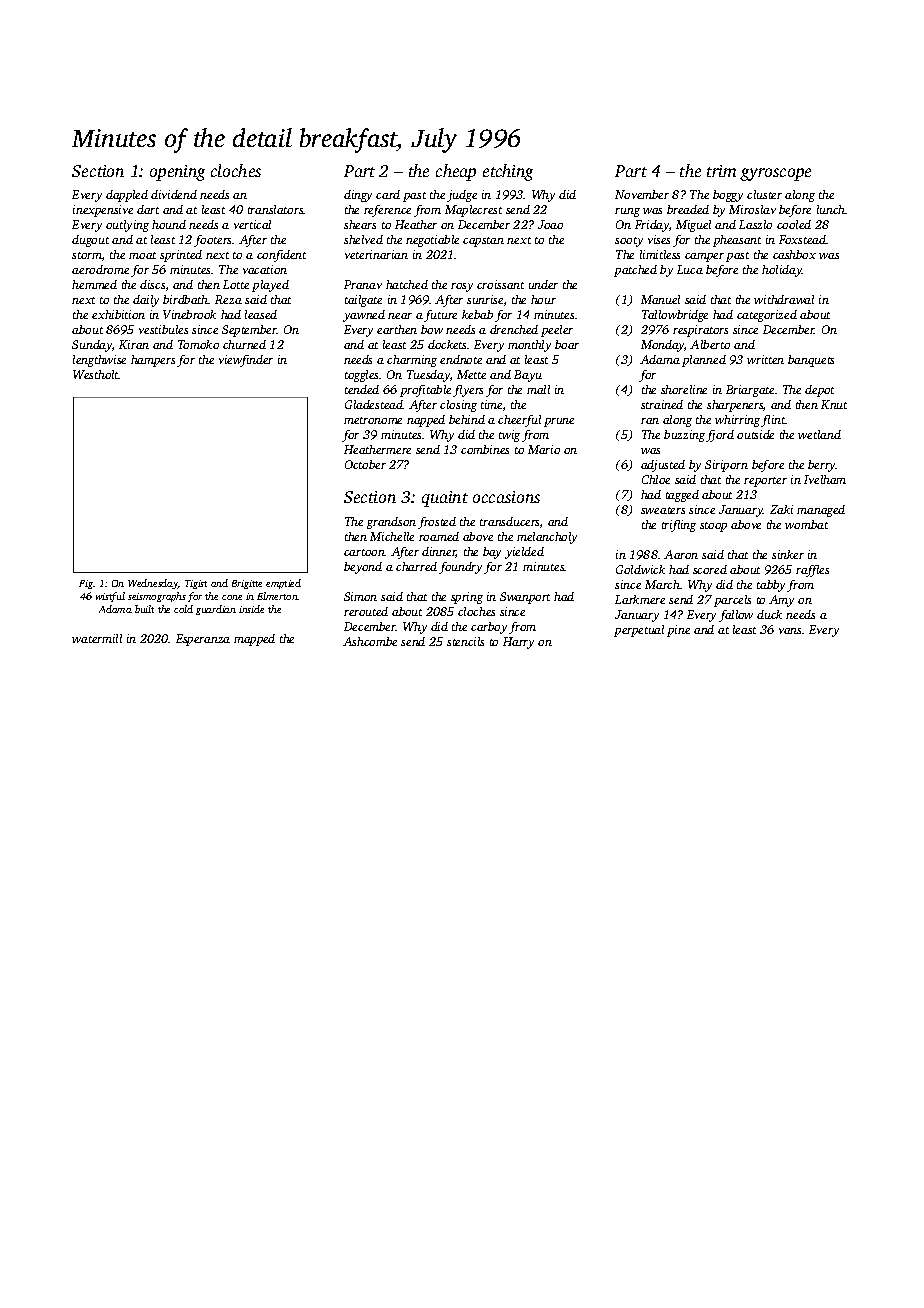 This document has height=1308, width=924. Describe the element at coordinates (518, 643) in the document. I see `Harry` at that location.
